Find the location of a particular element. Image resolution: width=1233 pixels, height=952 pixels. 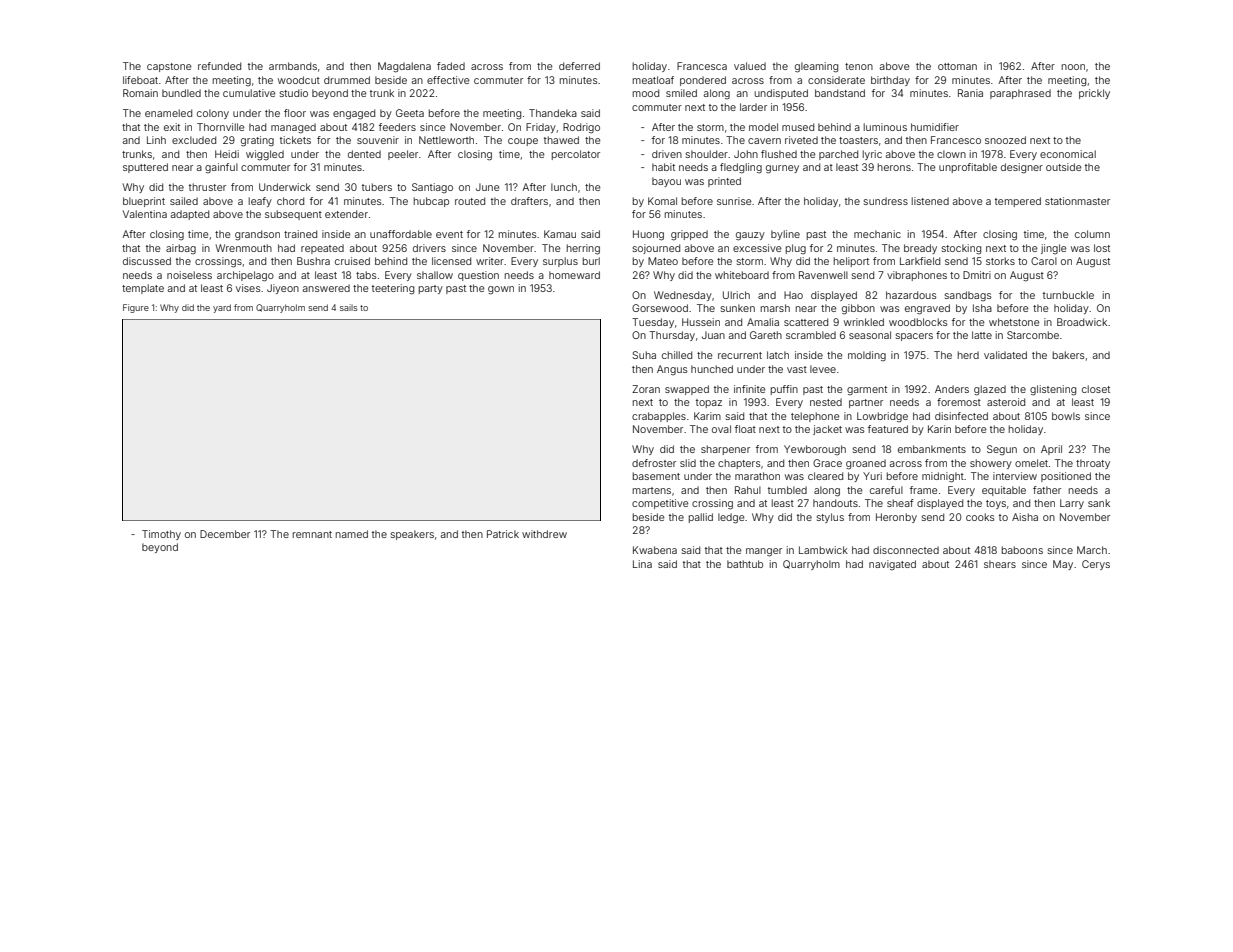

gown is located at coordinates (501, 290).
